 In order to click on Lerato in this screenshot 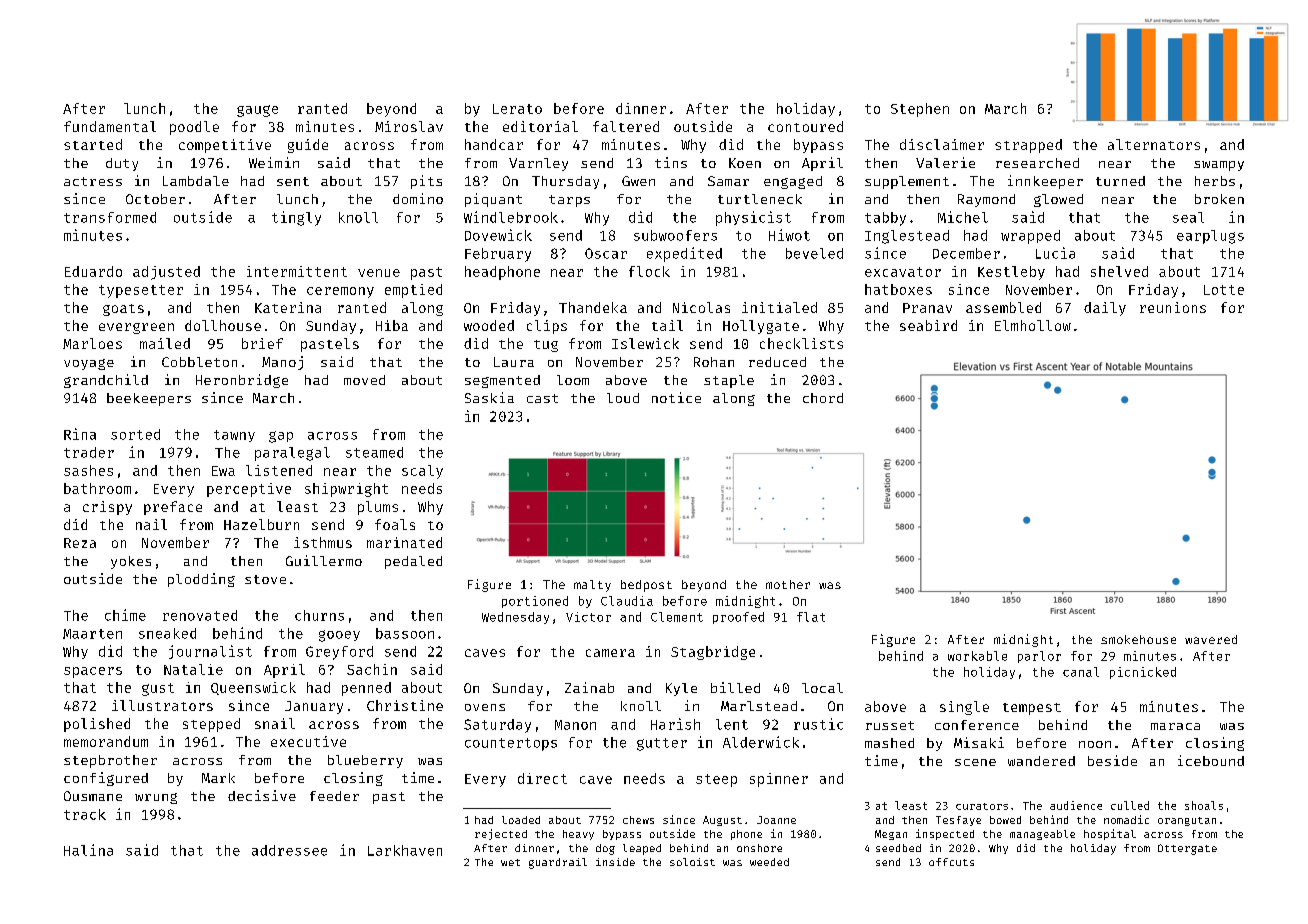, I will do `click(517, 109)`.
